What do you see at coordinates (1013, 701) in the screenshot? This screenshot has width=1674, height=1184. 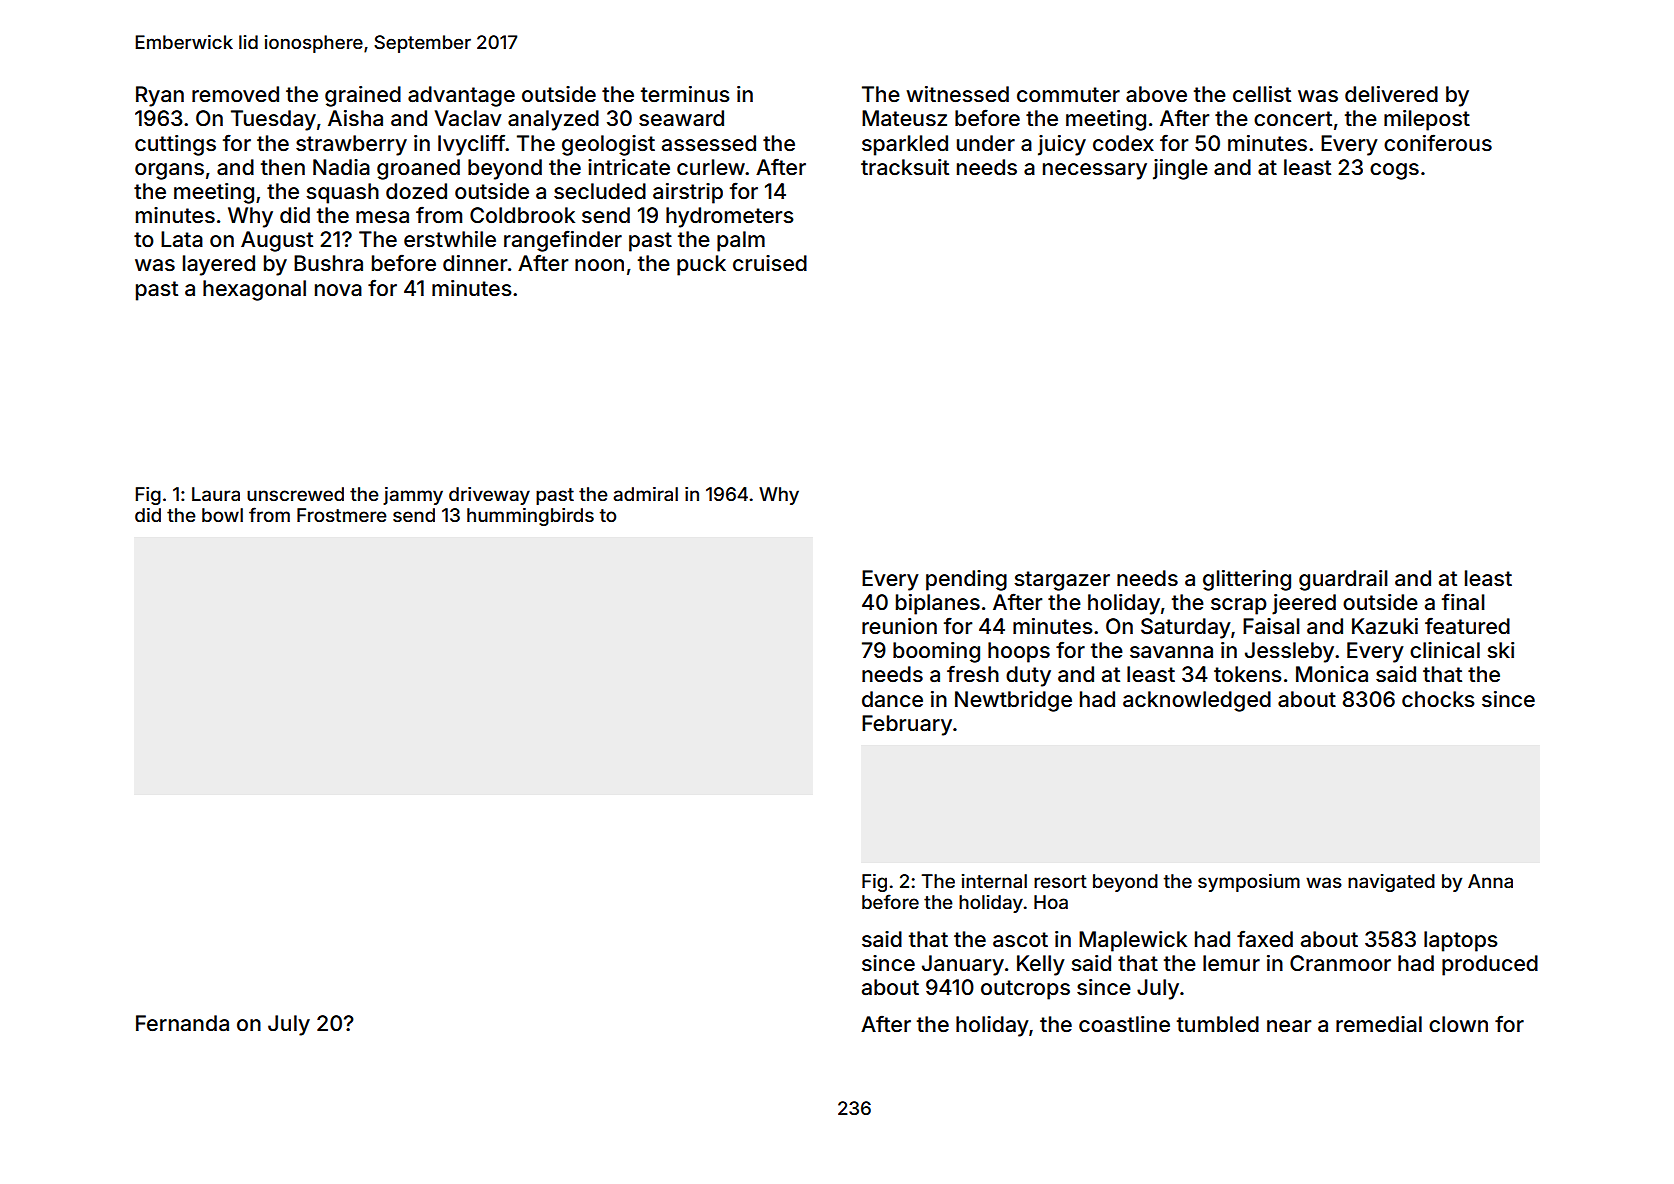 I see `Newtbridge` at bounding box center [1013, 701].
